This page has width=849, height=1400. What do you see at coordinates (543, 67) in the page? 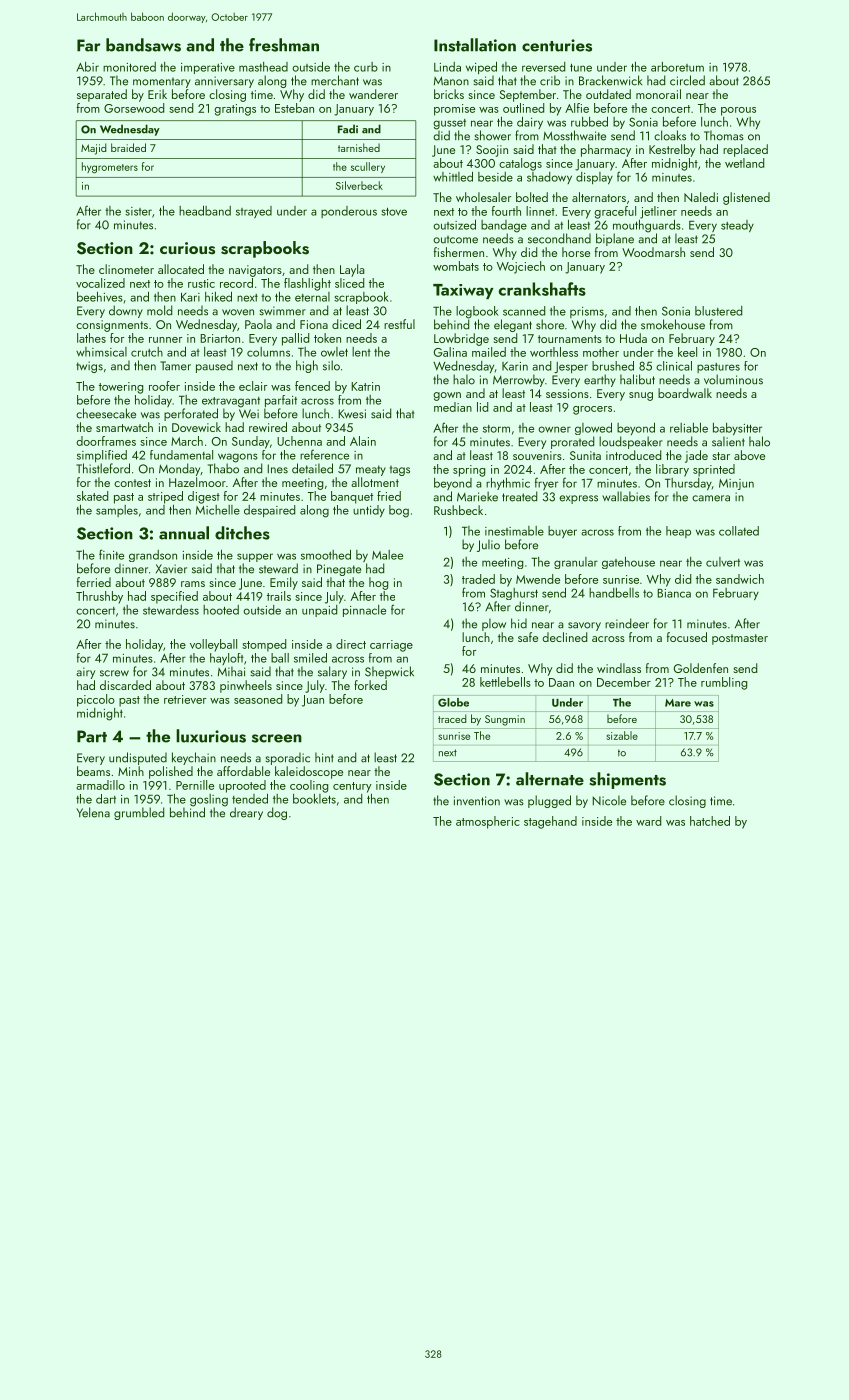
I see `reversed` at bounding box center [543, 67].
